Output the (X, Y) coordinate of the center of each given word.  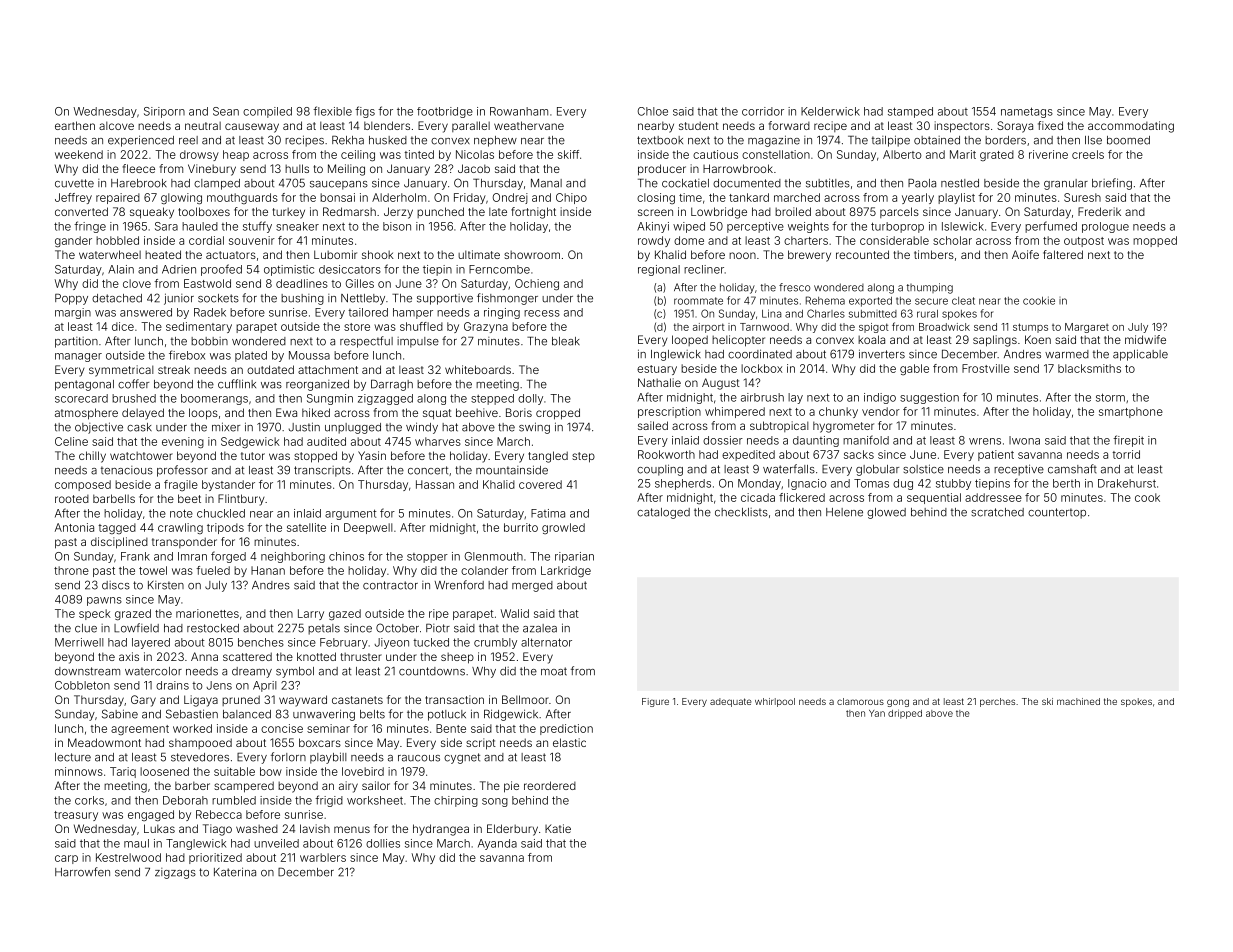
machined (1078, 701)
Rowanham (519, 111)
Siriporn (164, 112)
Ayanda (497, 844)
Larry (311, 614)
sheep (457, 658)
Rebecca (219, 814)
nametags (1027, 112)
